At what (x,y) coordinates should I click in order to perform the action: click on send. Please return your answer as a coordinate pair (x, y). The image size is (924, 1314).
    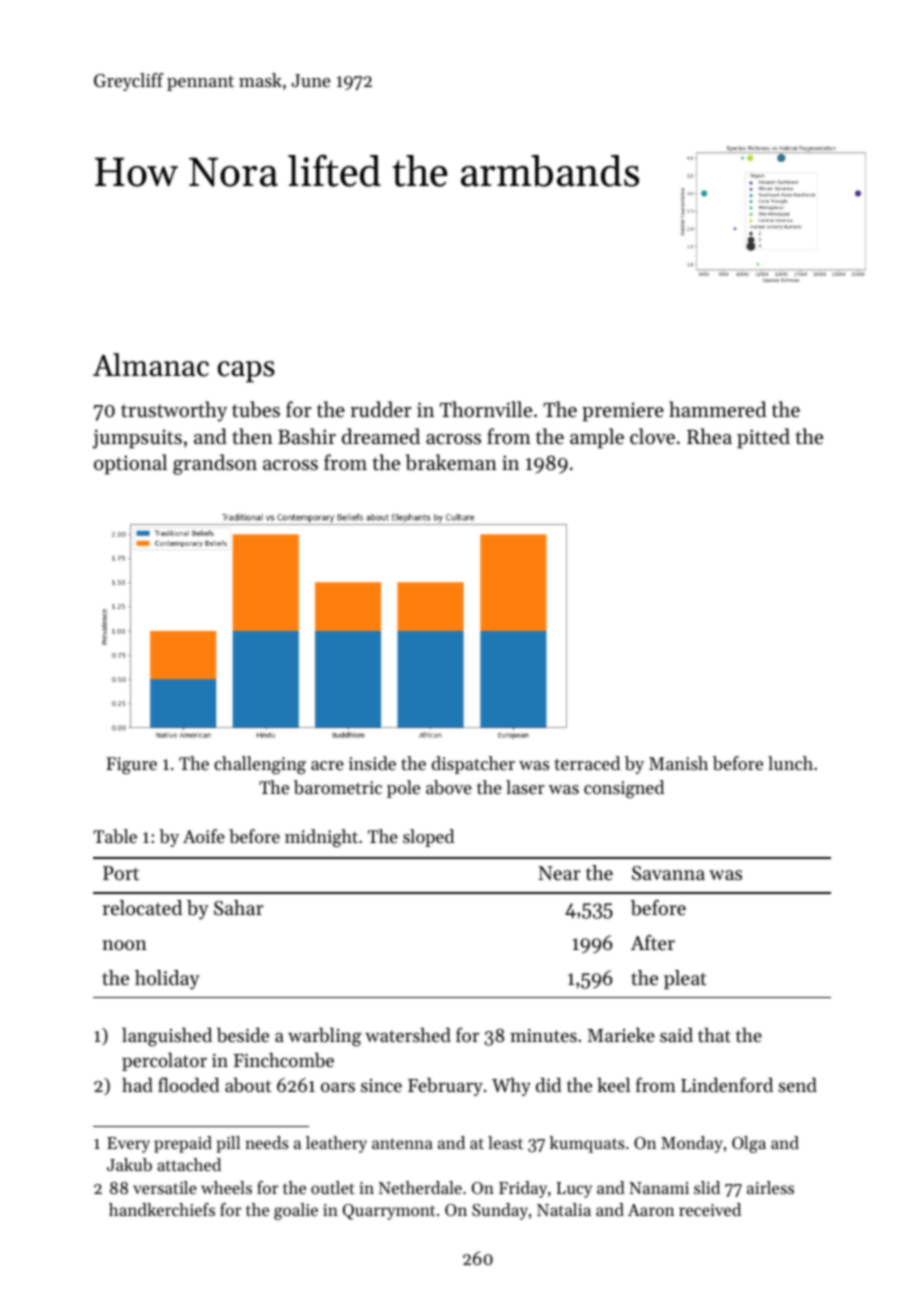
    Looking at the image, I should click on (797, 1084).
